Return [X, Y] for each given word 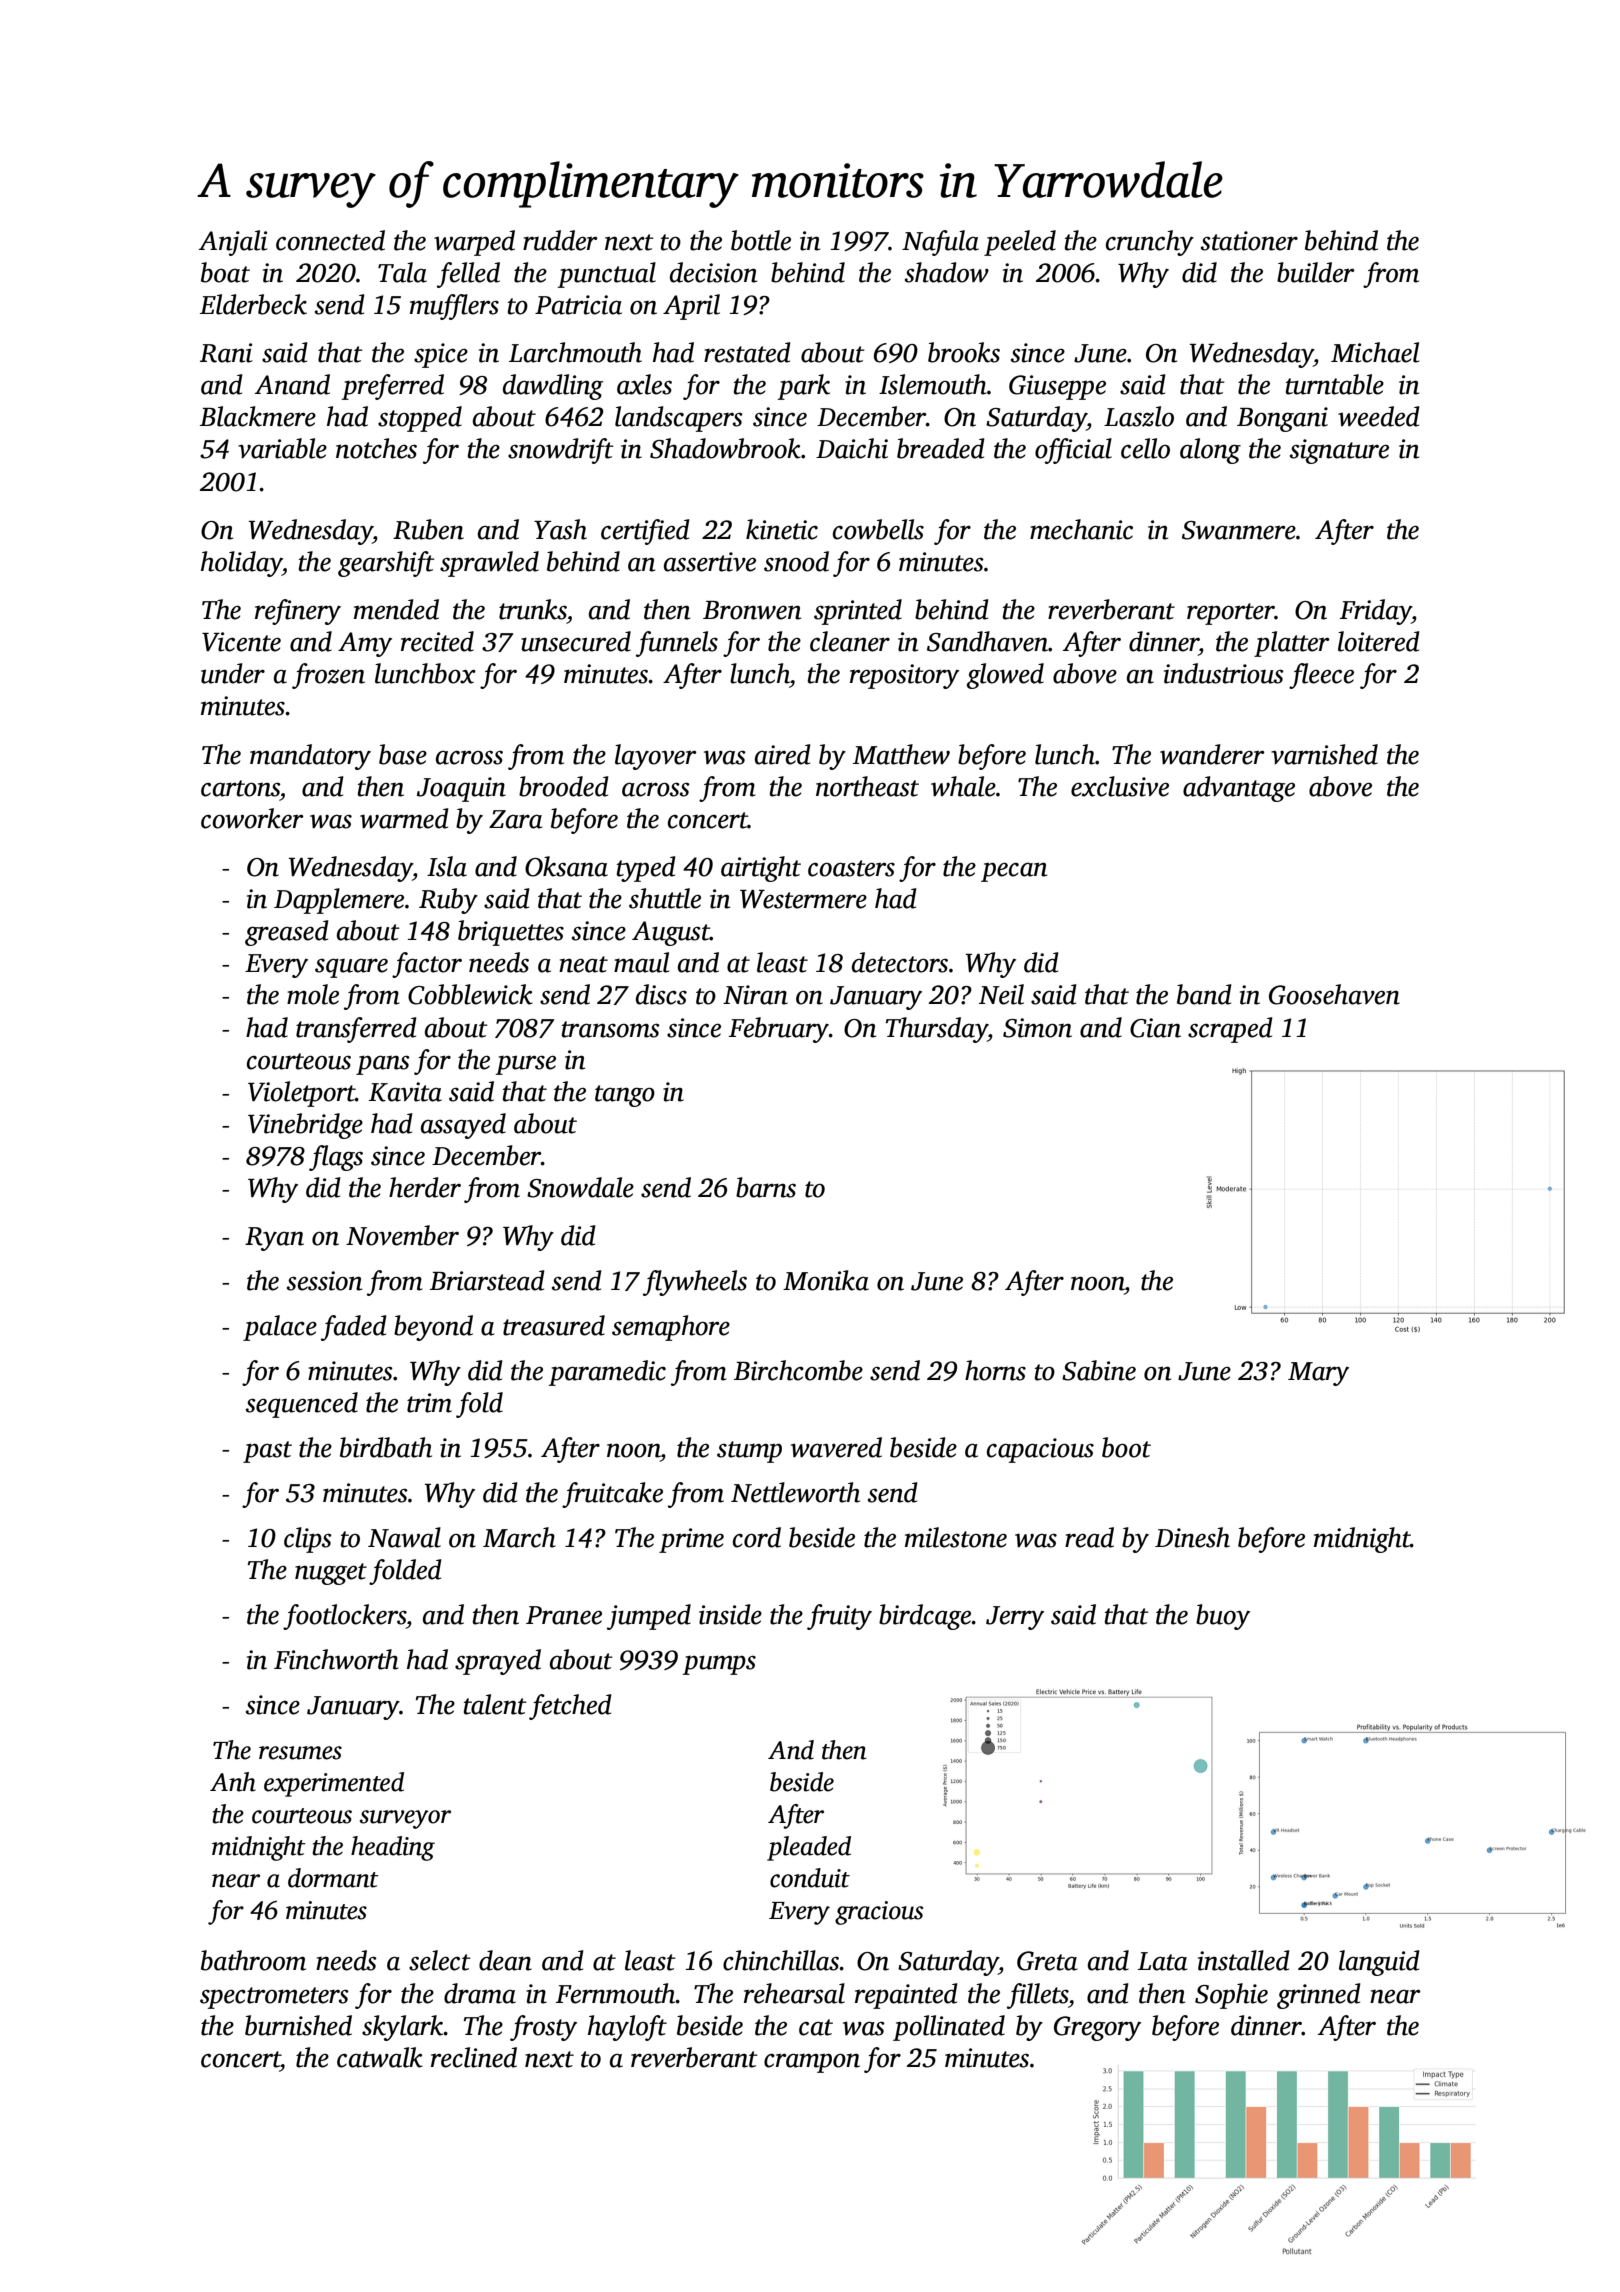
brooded [564, 786]
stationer [1249, 241]
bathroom [253, 1960]
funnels [677, 644]
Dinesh [1192, 1537]
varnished [1324, 754]
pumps [719, 1665]
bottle [761, 240]
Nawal [404, 1537]
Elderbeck [253, 304]
